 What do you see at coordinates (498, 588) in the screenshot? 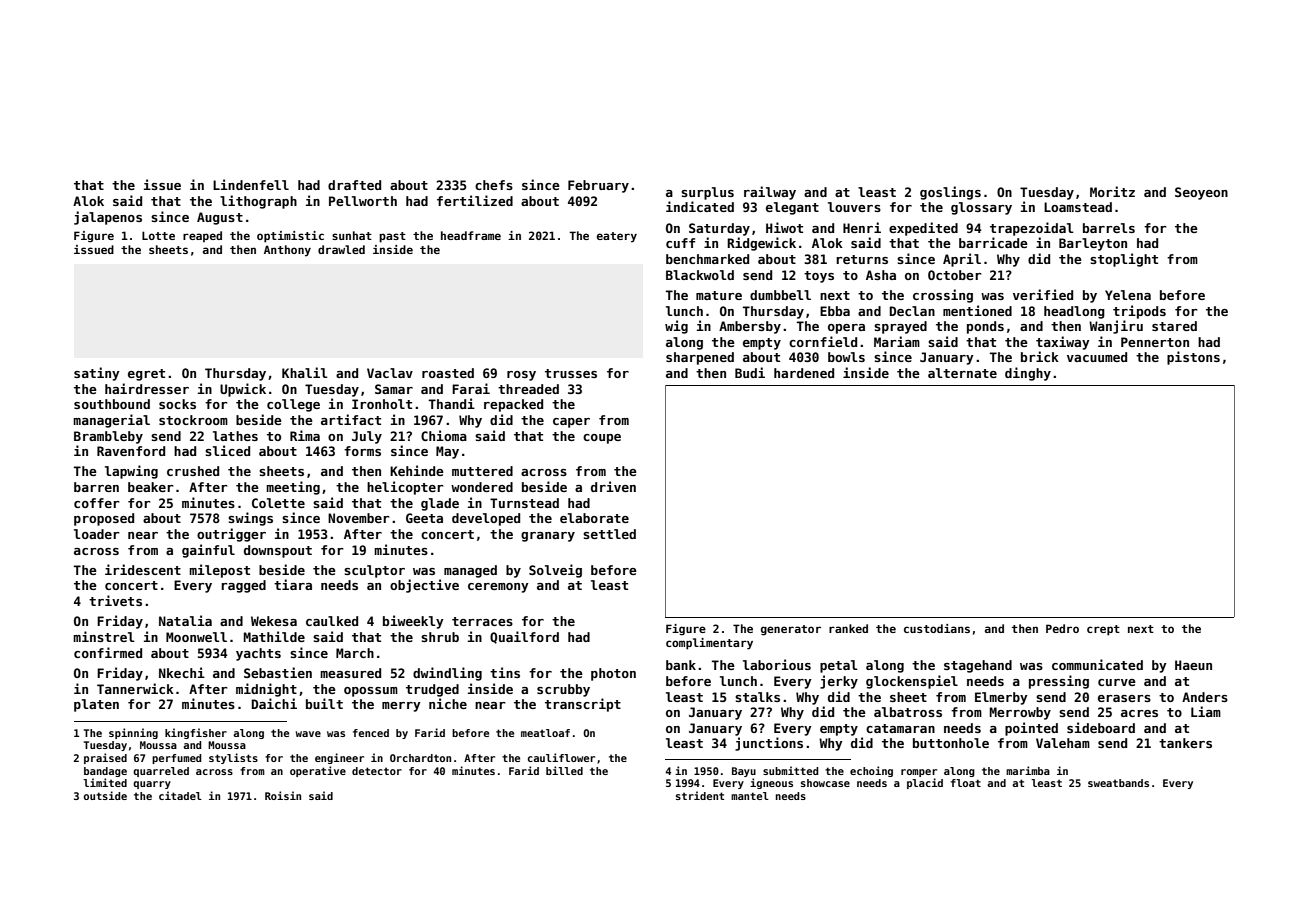
I see `ceremony` at bounding box center [498, 588].
